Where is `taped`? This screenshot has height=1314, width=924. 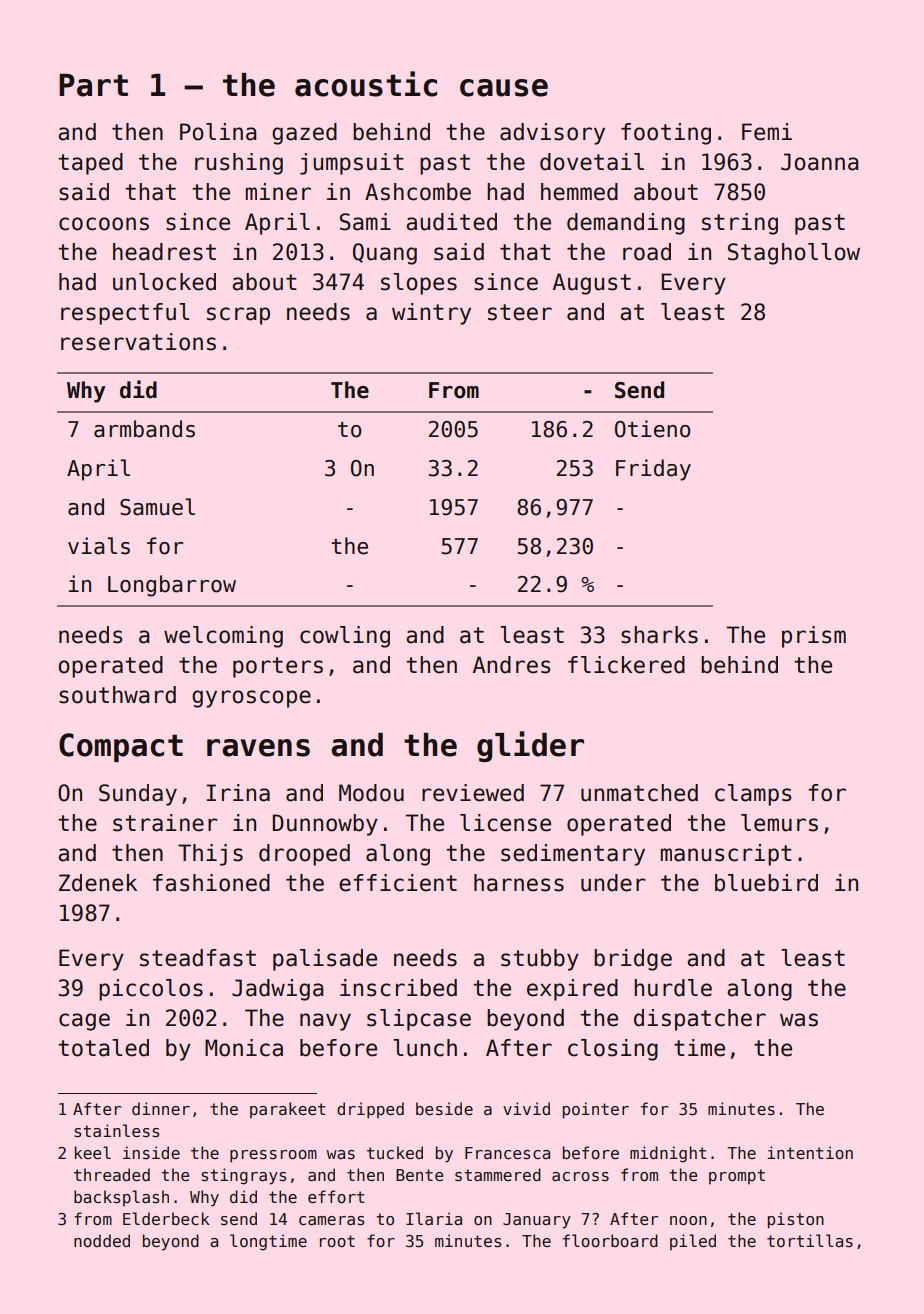
taped is located at coordinates (90, 164).
